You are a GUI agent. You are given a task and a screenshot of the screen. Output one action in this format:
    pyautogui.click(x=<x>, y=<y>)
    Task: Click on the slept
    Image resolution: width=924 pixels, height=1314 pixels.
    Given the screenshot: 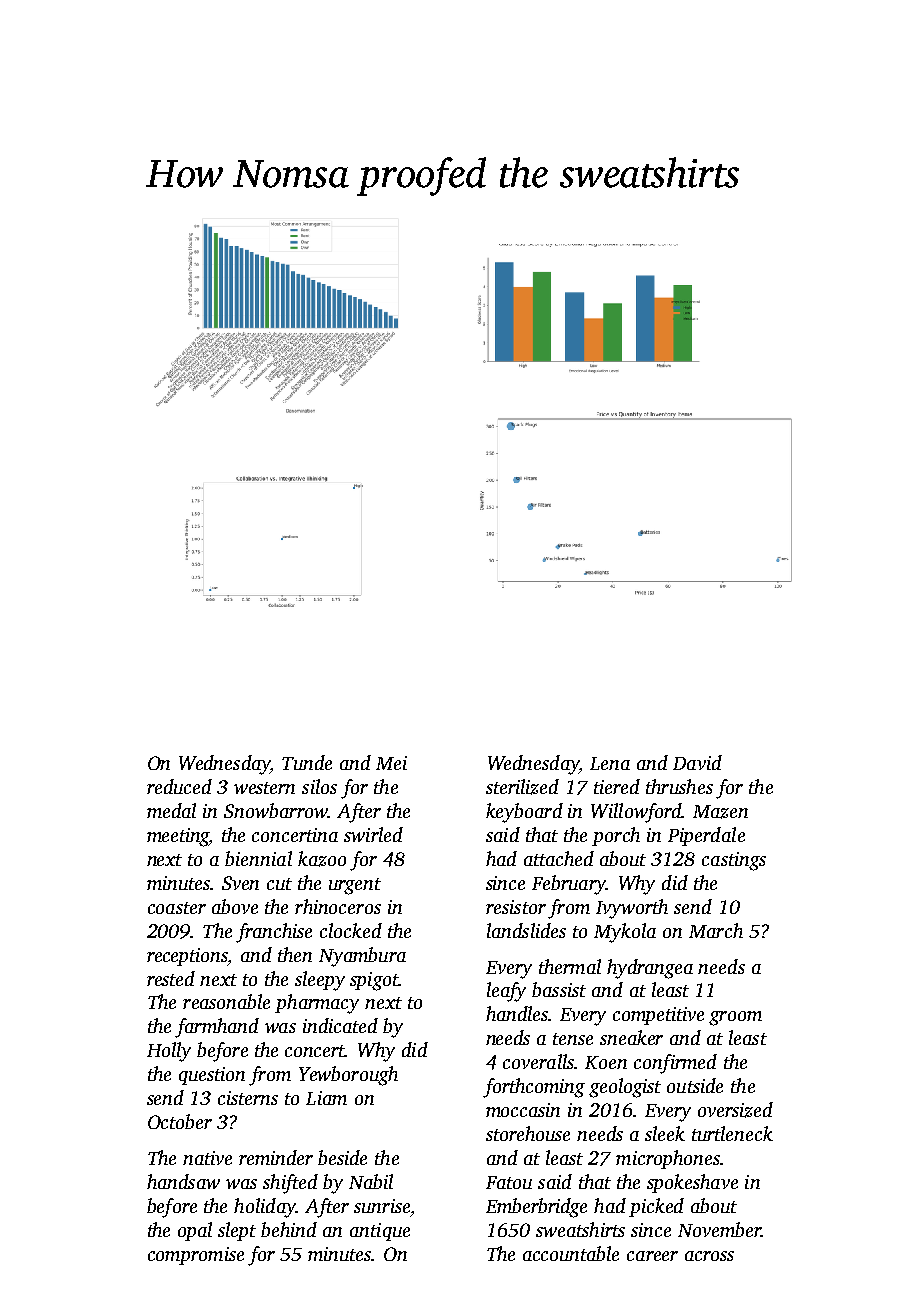 What is the action you would take?
    pyautogui.click(x=237, y=1231)
